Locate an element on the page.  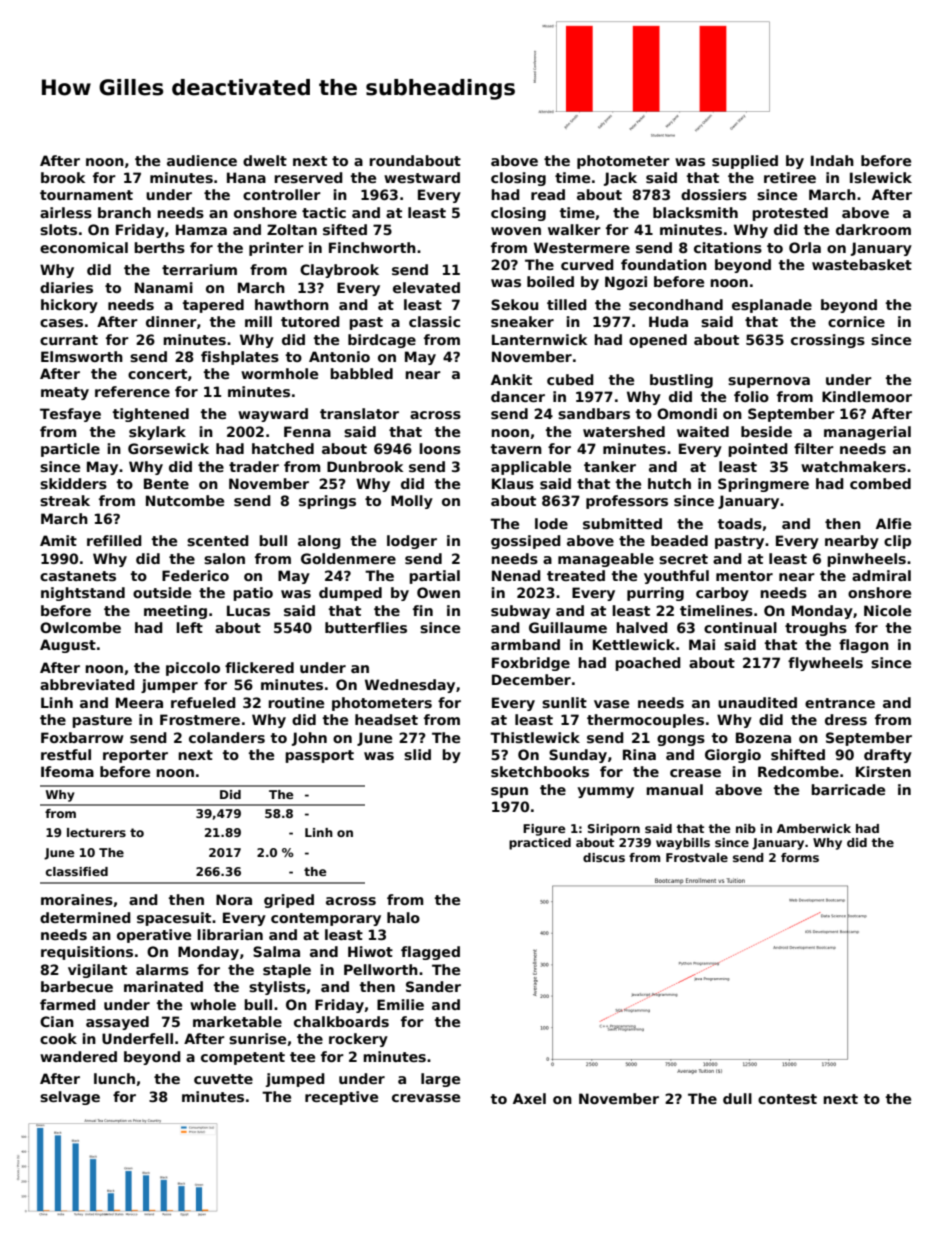
headset is located at coordinates (386, 719).
